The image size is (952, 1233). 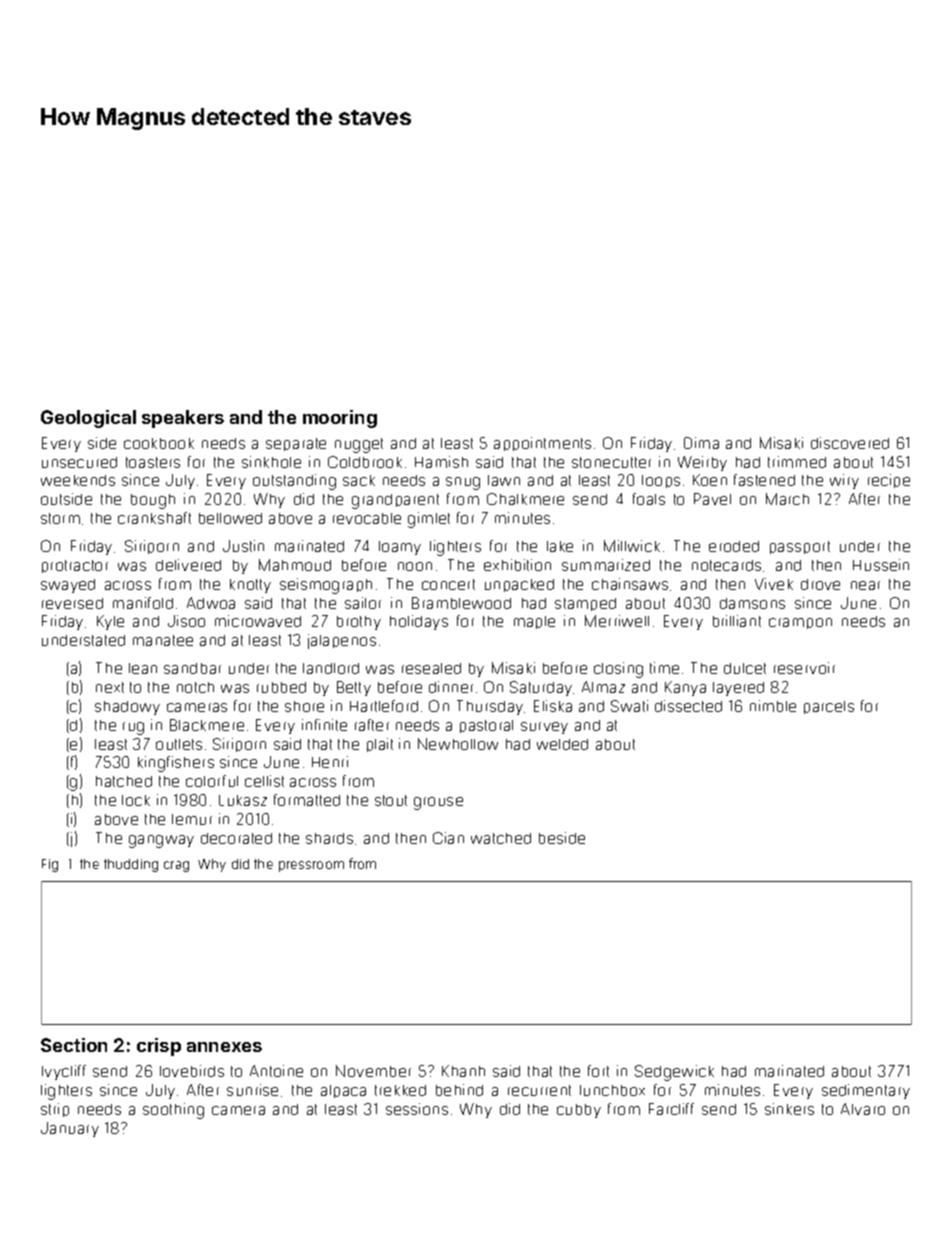 What do you see at coordinates (674, 1073) in the screenshot?
I see `Sedgewick` at bounding box center [674, 1073].
